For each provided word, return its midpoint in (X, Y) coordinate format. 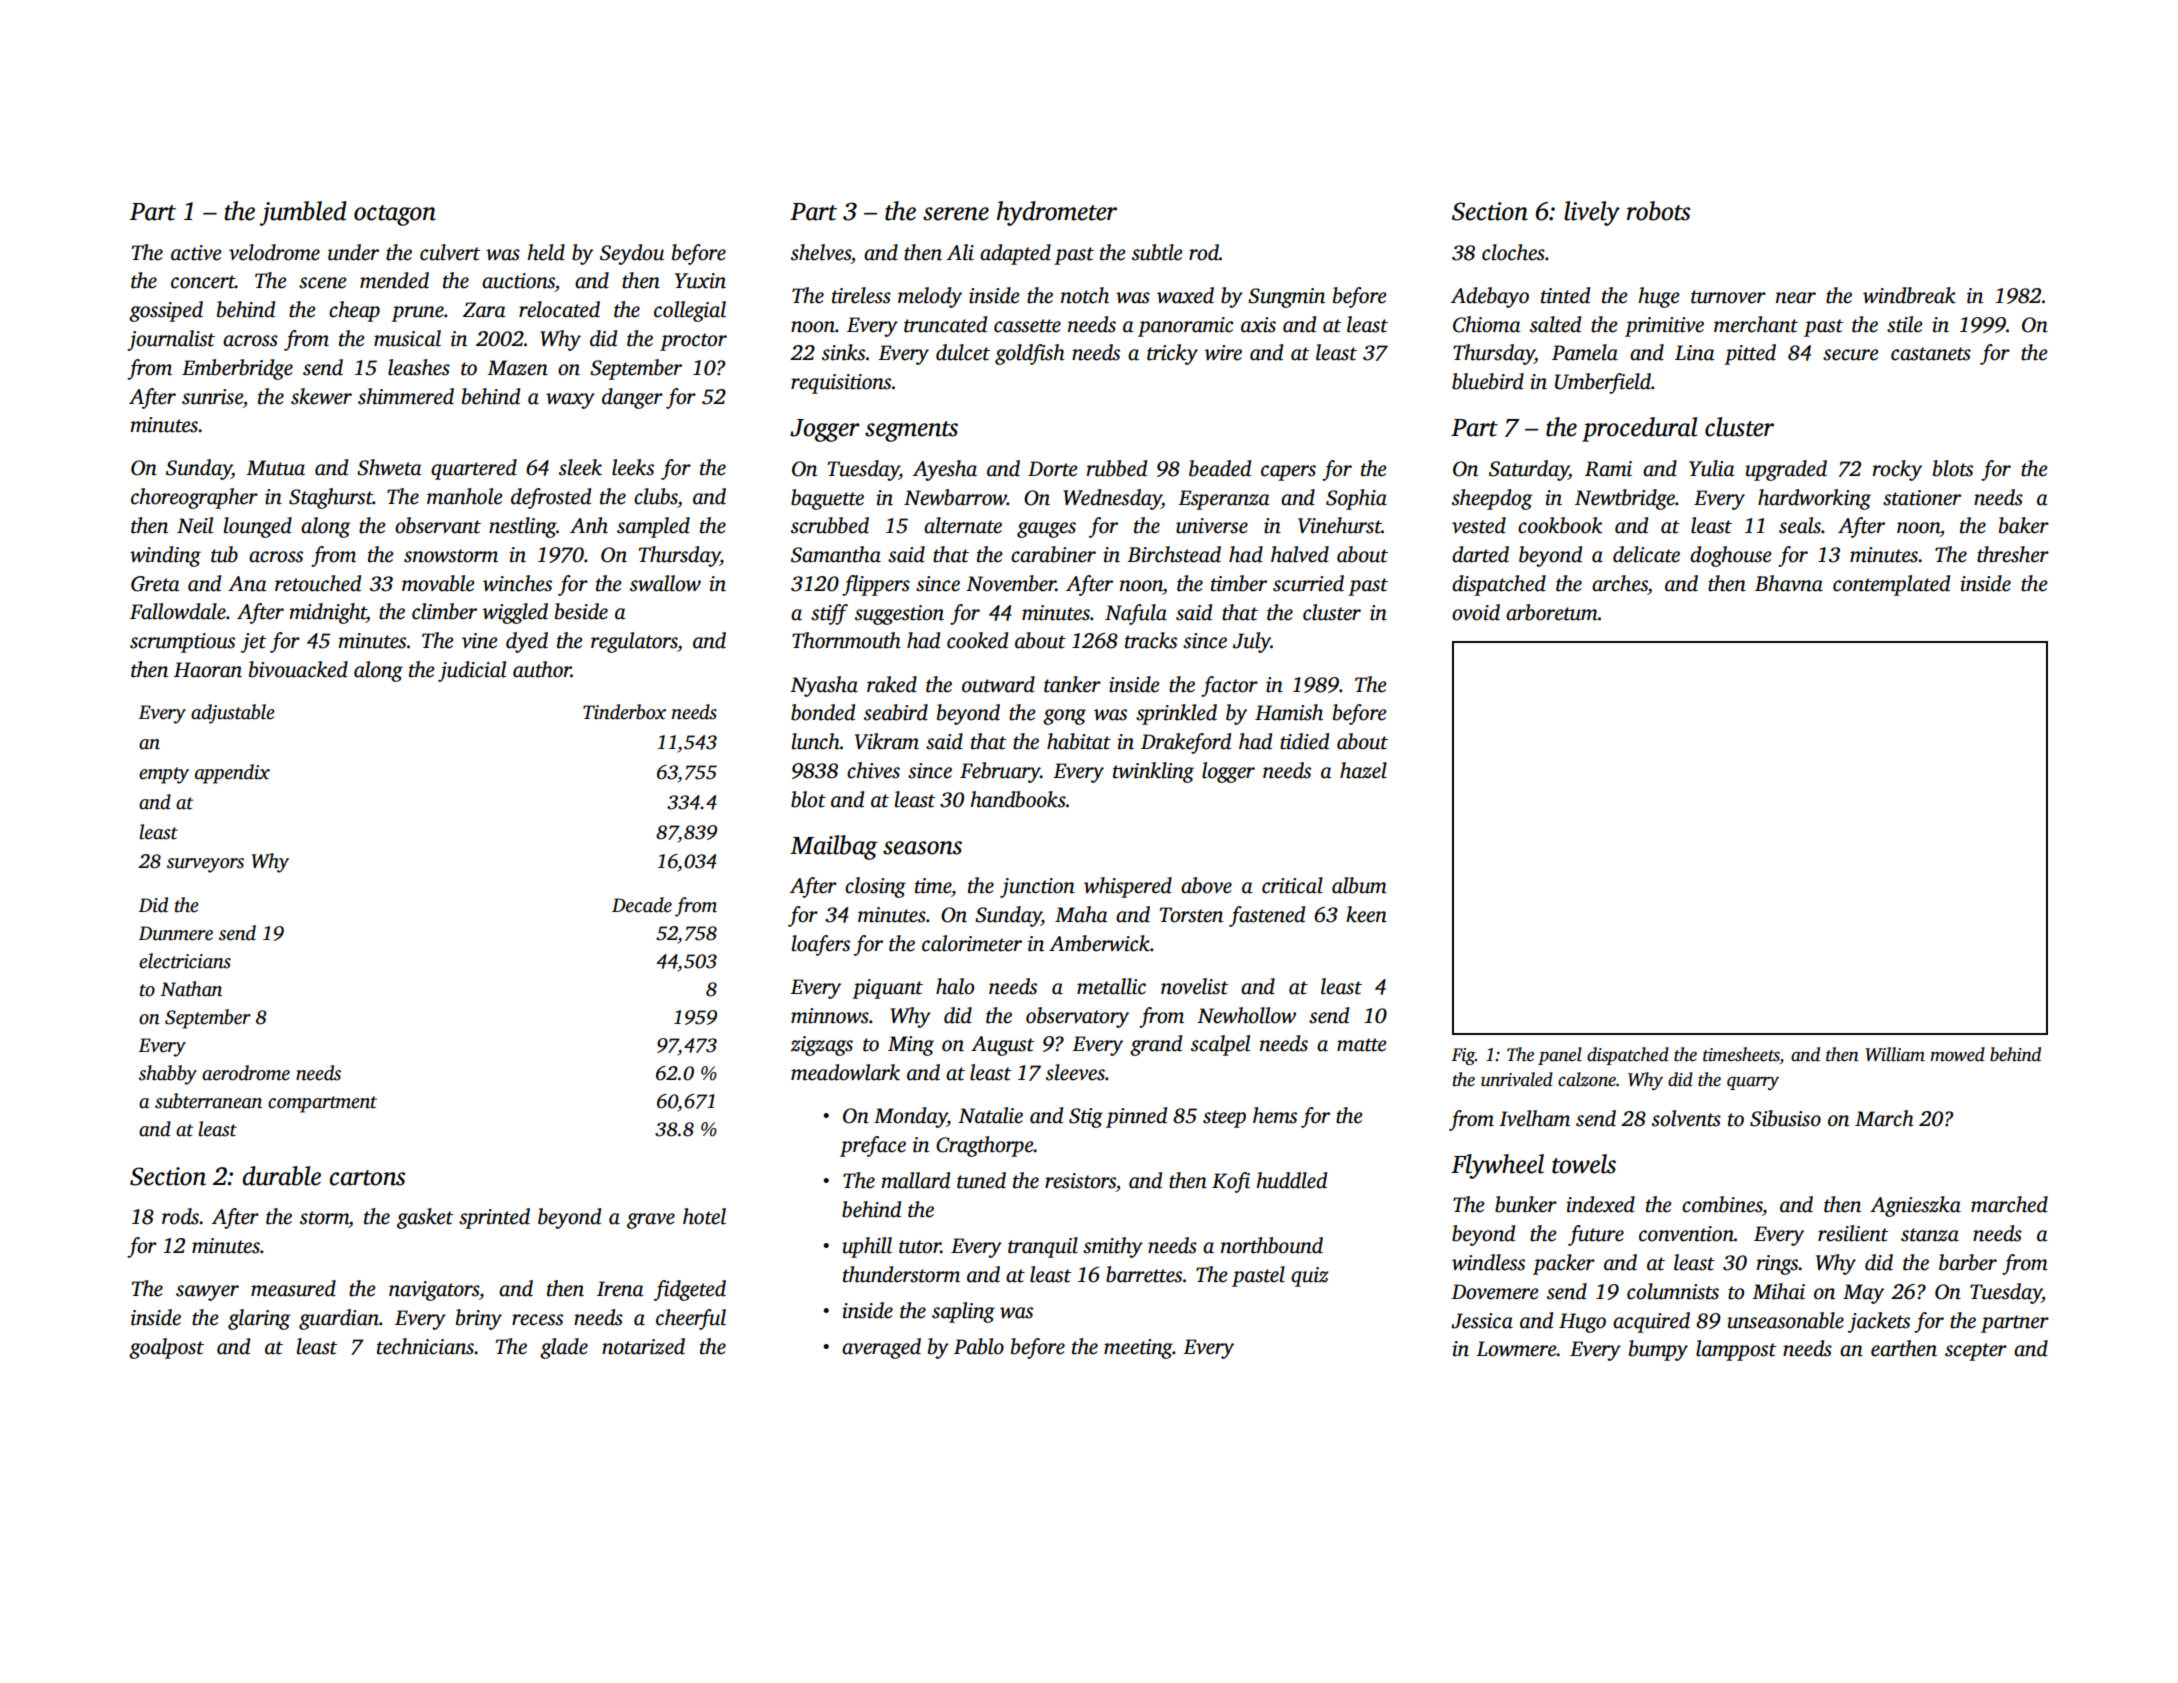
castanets (1931, 354)
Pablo (979, 1346)
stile (1905, 324)
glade (564, 1348)
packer (1564, 1264)
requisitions (841, 384)
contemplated (1891, 585)
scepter (1976, 1352)
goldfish (1030, 354)
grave (651, 1221)
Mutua (275, 468)
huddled (1291, 1180)
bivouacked (298, 669)
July (1252, 642)
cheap (354, 311)
